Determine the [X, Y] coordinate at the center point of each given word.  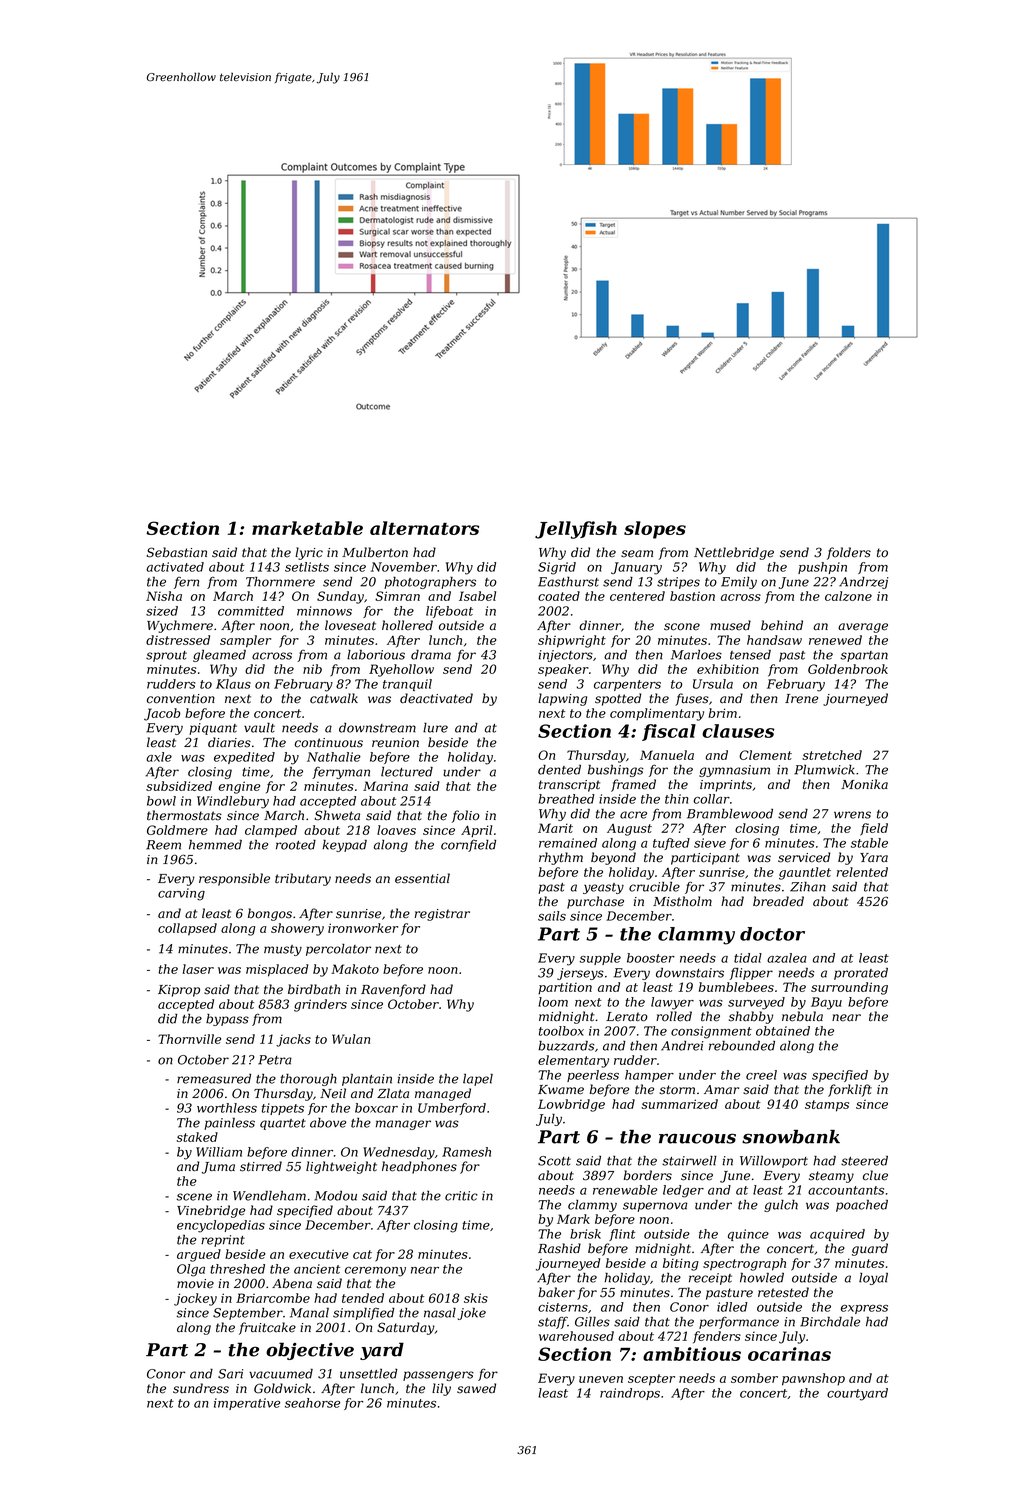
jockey [195, 1299]
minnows [324, 611]
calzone [848, 596]
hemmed [215, 845]
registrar [442, 915]
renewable [625, 1190]
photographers [430, 583]
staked [197, 1137]
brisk [585, 1234]
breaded [778, 901]
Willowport [774, 1161]
